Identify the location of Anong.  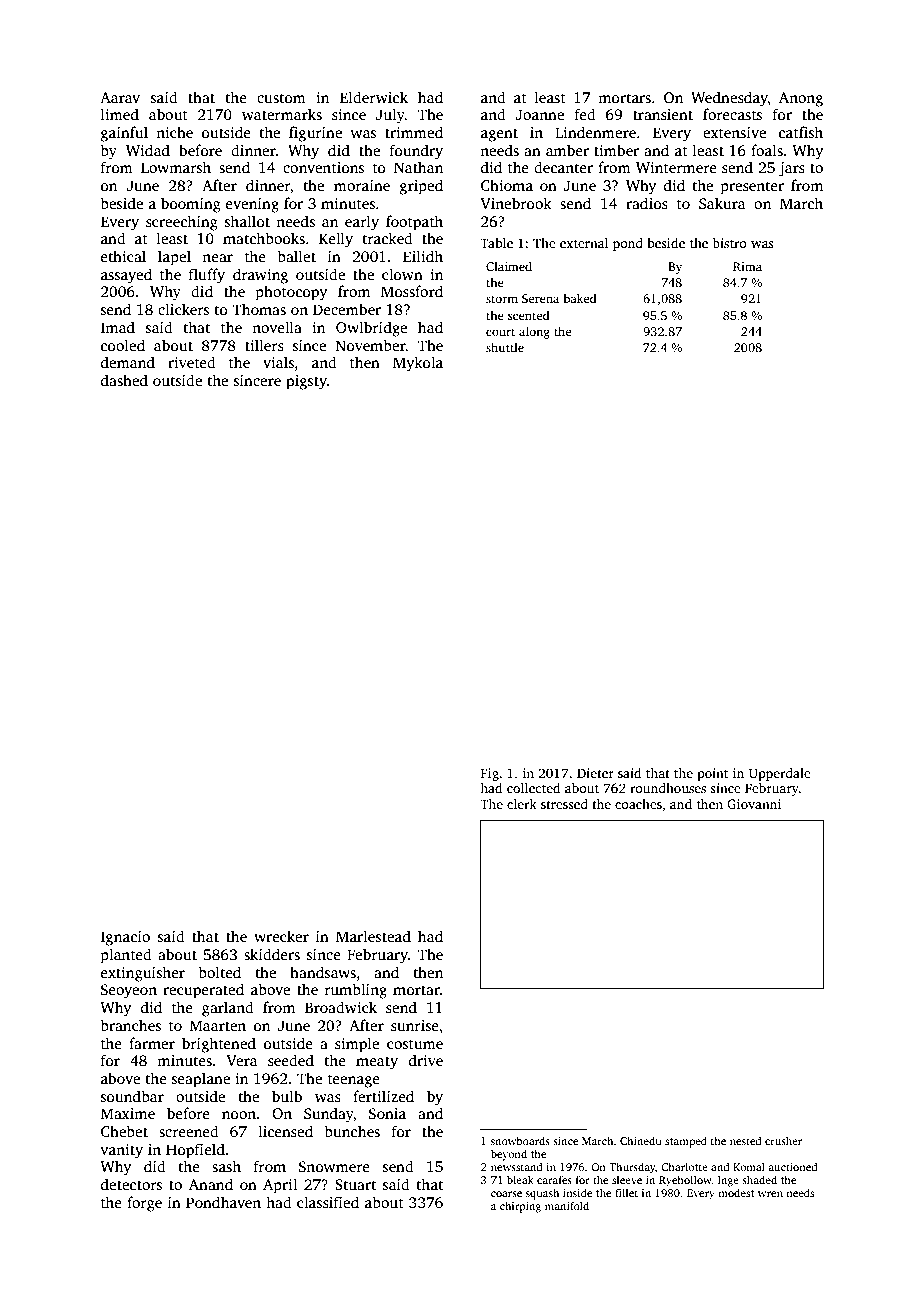
(801, 99).
